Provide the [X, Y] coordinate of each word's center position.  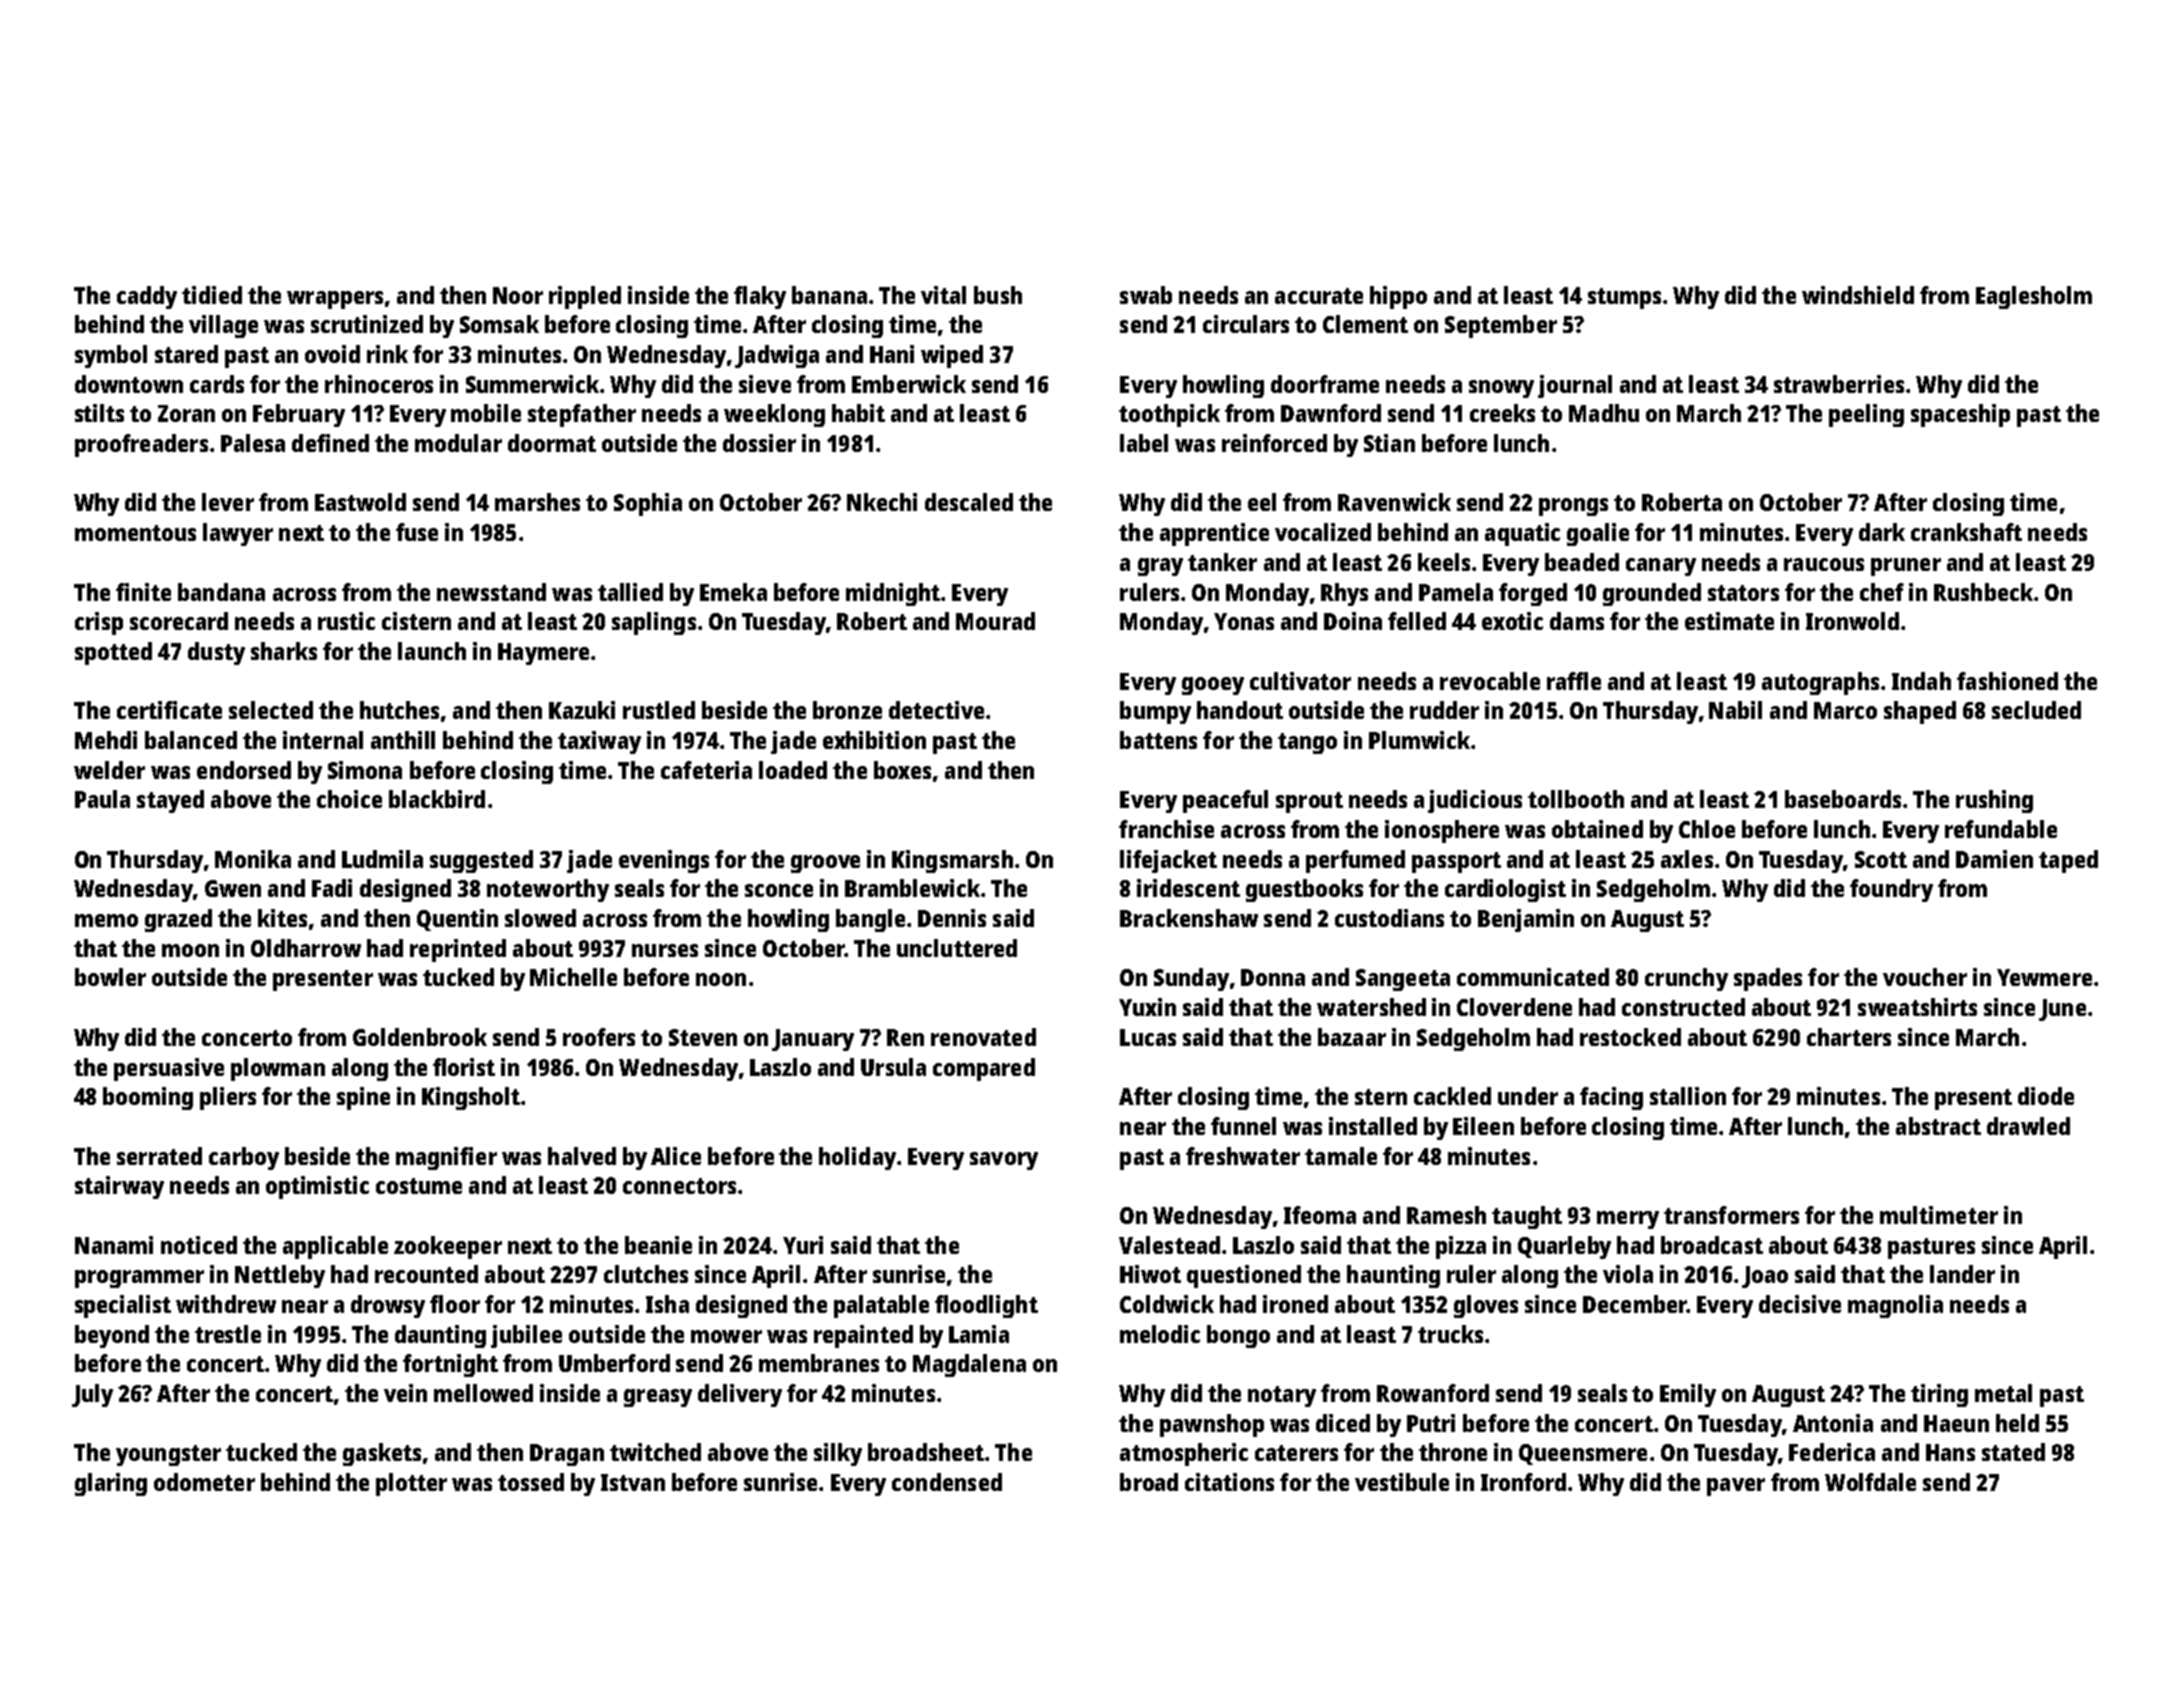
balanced [191, 740]
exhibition [874, 740]
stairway [119, 1187]
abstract [1938, 1126]
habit [858, 413]
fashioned [2007, 681]
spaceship [1960, 415]
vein [405, 1393]
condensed [947, 1482]
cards [217, 384]
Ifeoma [1320, 1215]
